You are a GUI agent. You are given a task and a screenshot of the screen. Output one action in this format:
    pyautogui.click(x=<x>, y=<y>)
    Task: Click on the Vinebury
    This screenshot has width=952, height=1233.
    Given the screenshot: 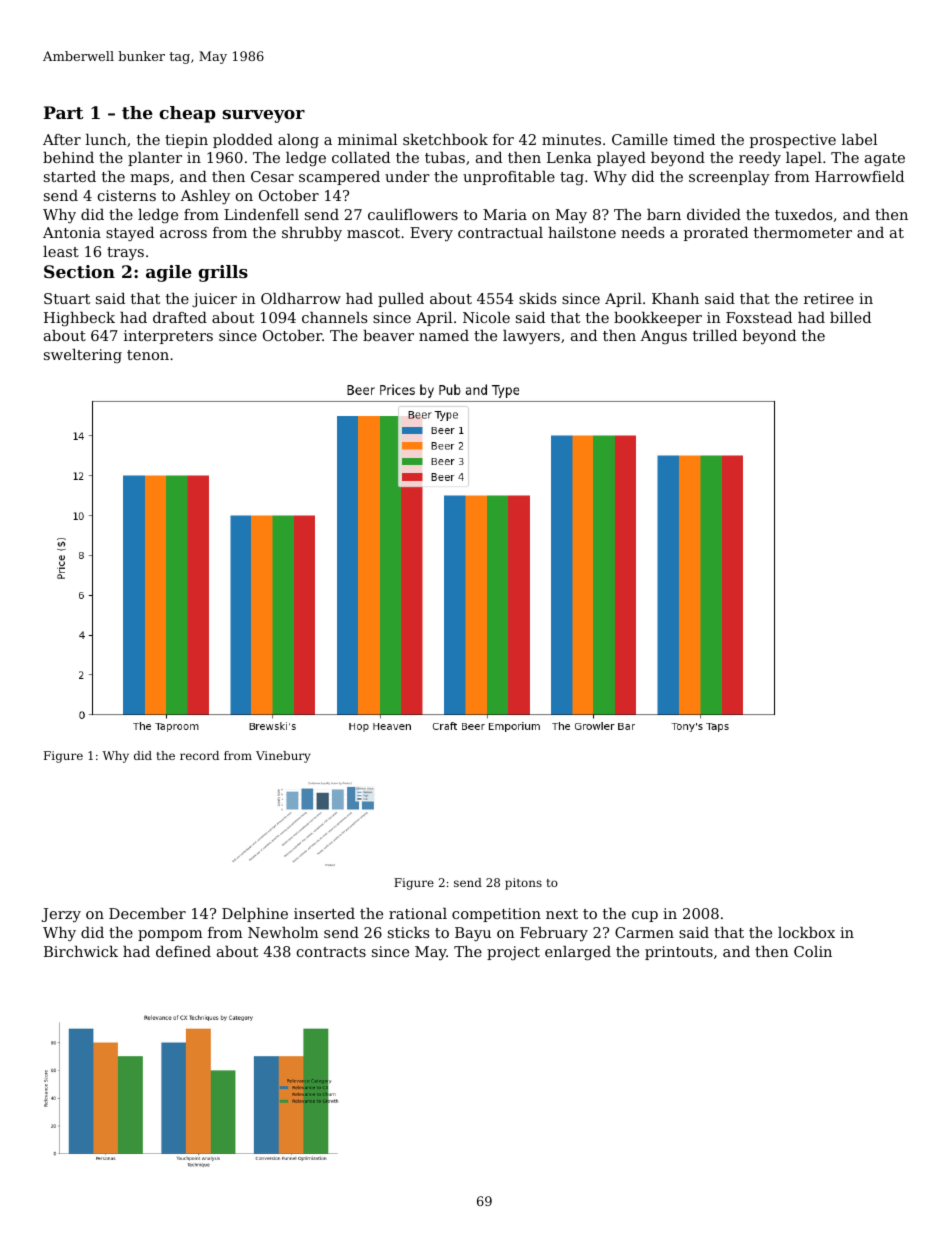 What is the action you would take?
    pyautogui.click(x=283, y=757)
